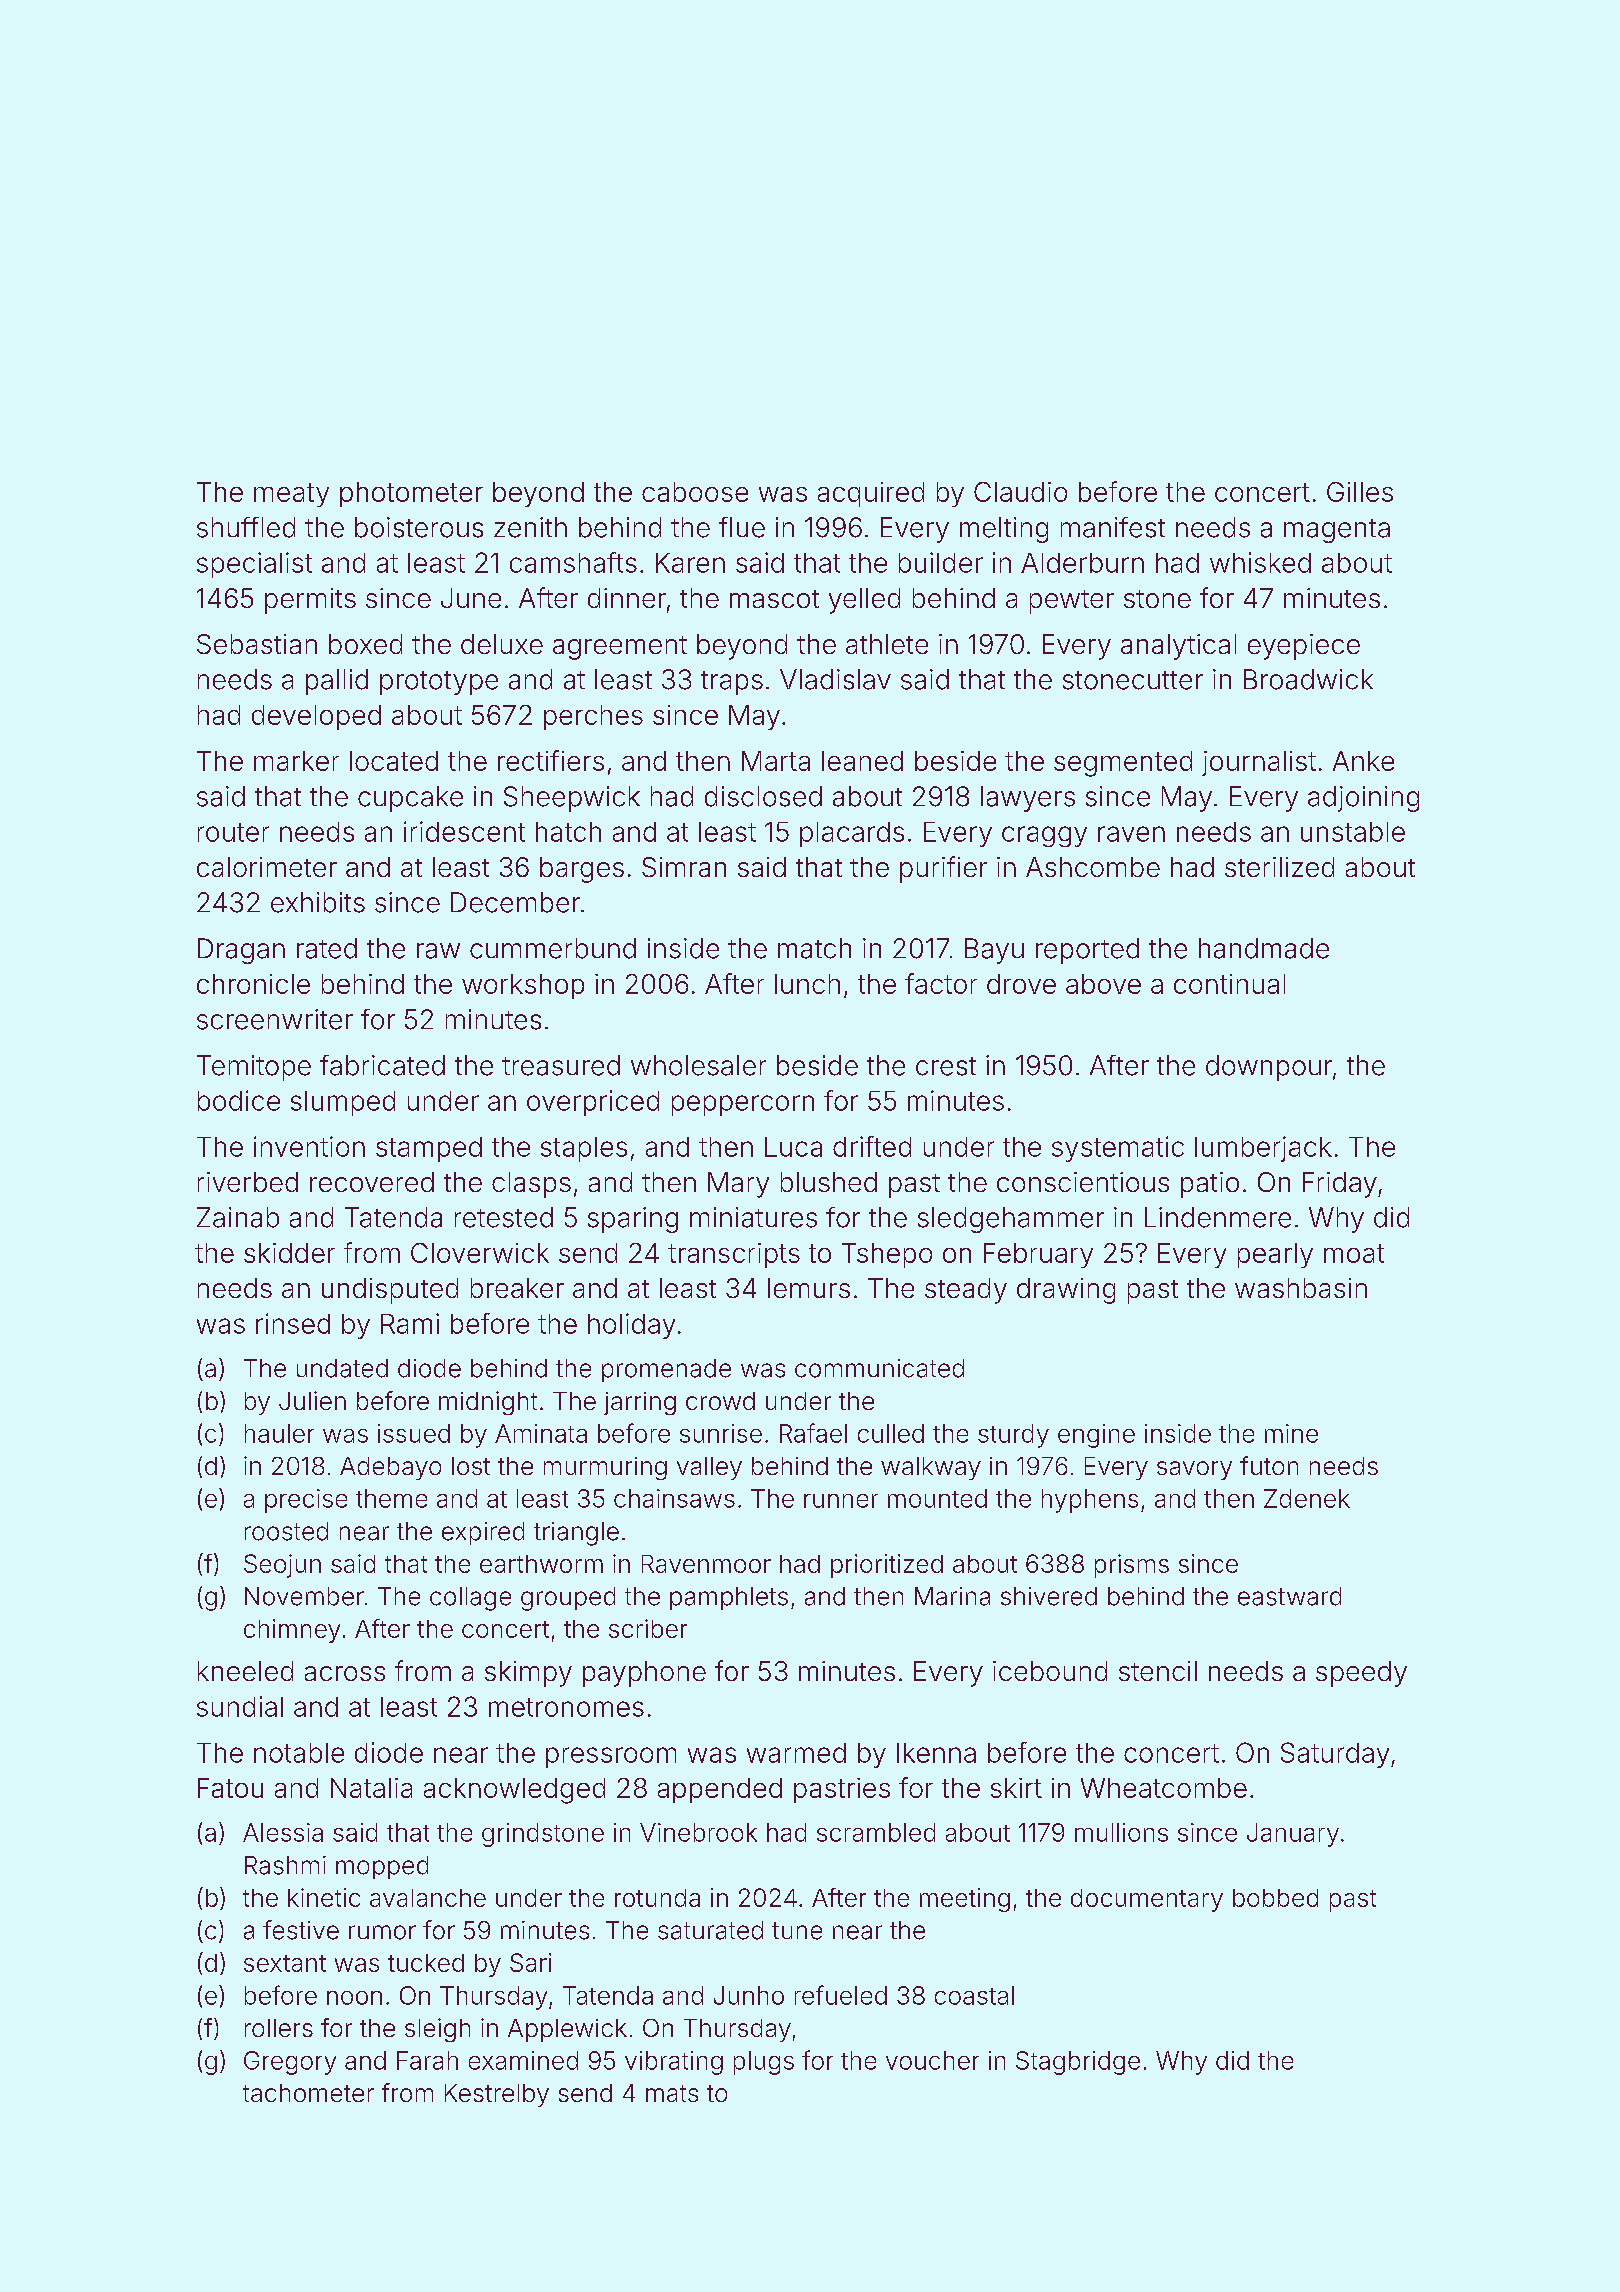 The width and height of the document is (1620, 2292). What do you see at coordinates (1307, 1498) in the document?
I see `Zdenek` at bounding box center [1307, 1498].
